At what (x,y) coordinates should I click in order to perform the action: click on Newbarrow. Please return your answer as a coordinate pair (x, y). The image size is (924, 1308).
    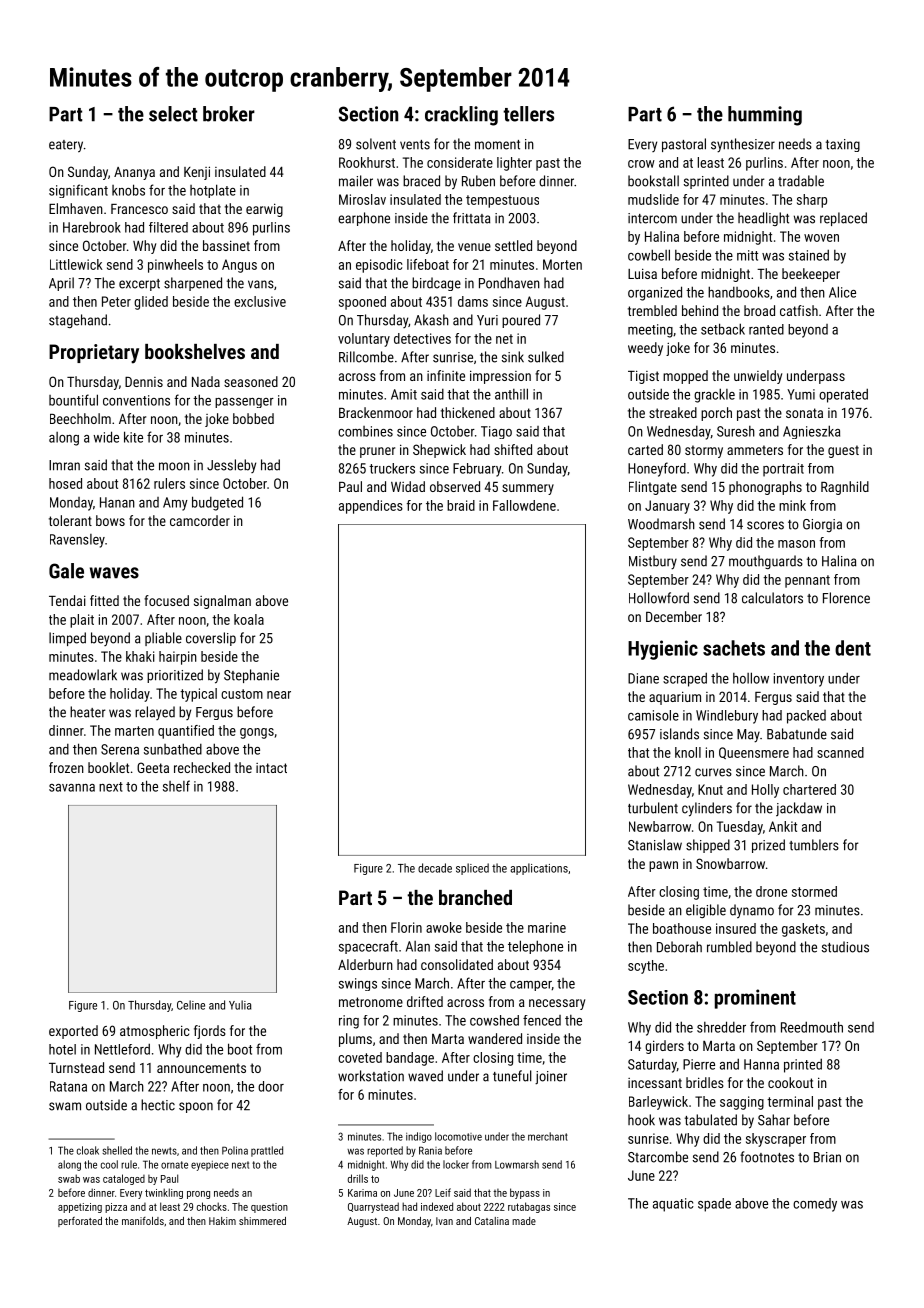
    Looking at the image, I should click on (660, 826).
